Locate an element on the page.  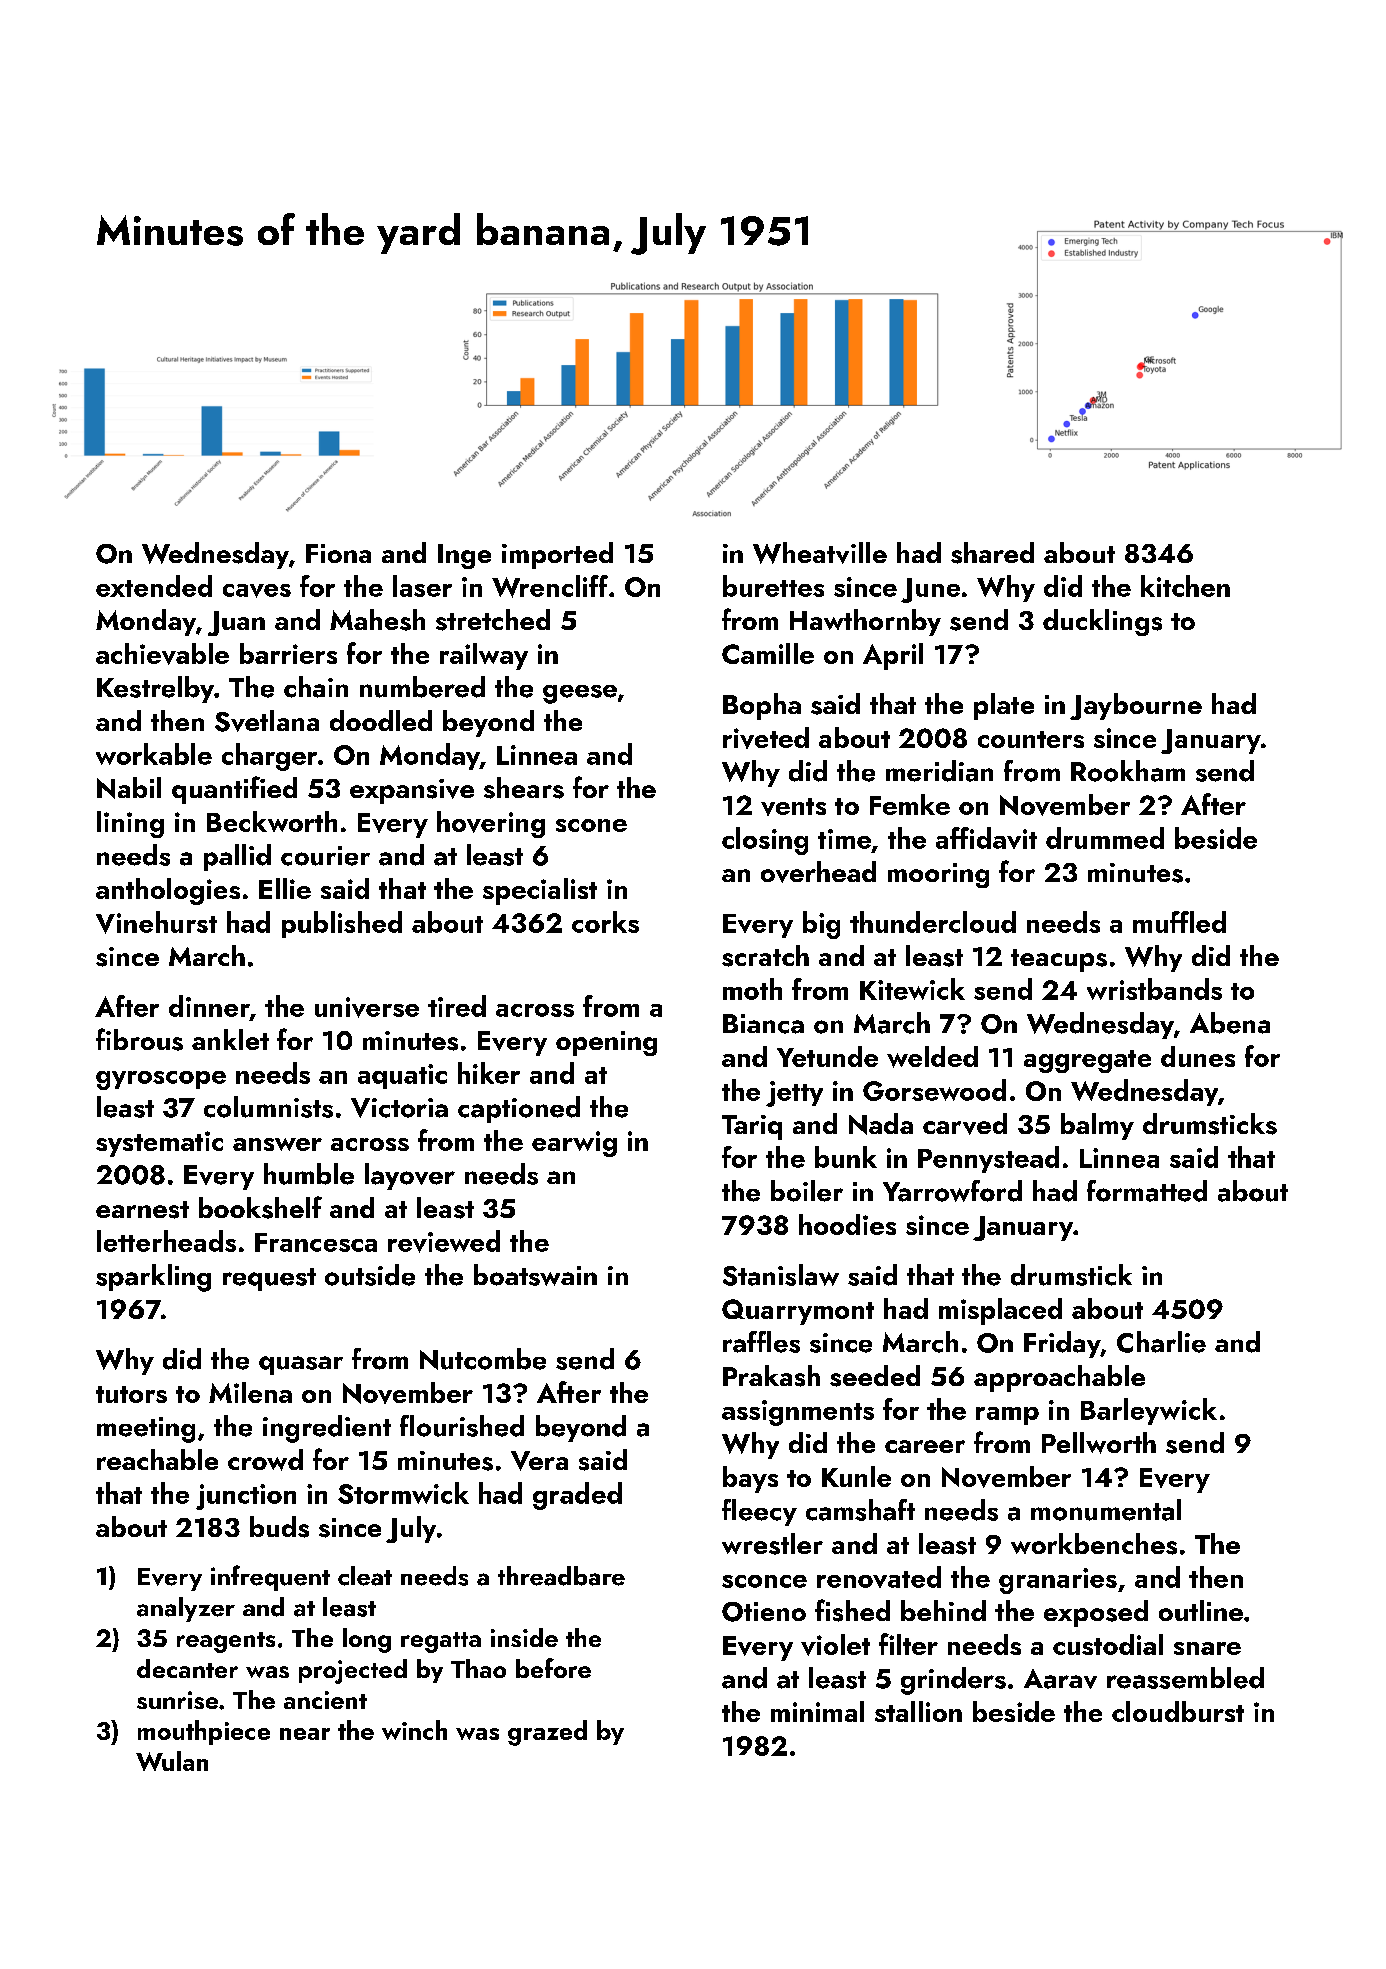
Rookham is located at coordinates (1128, 771).
